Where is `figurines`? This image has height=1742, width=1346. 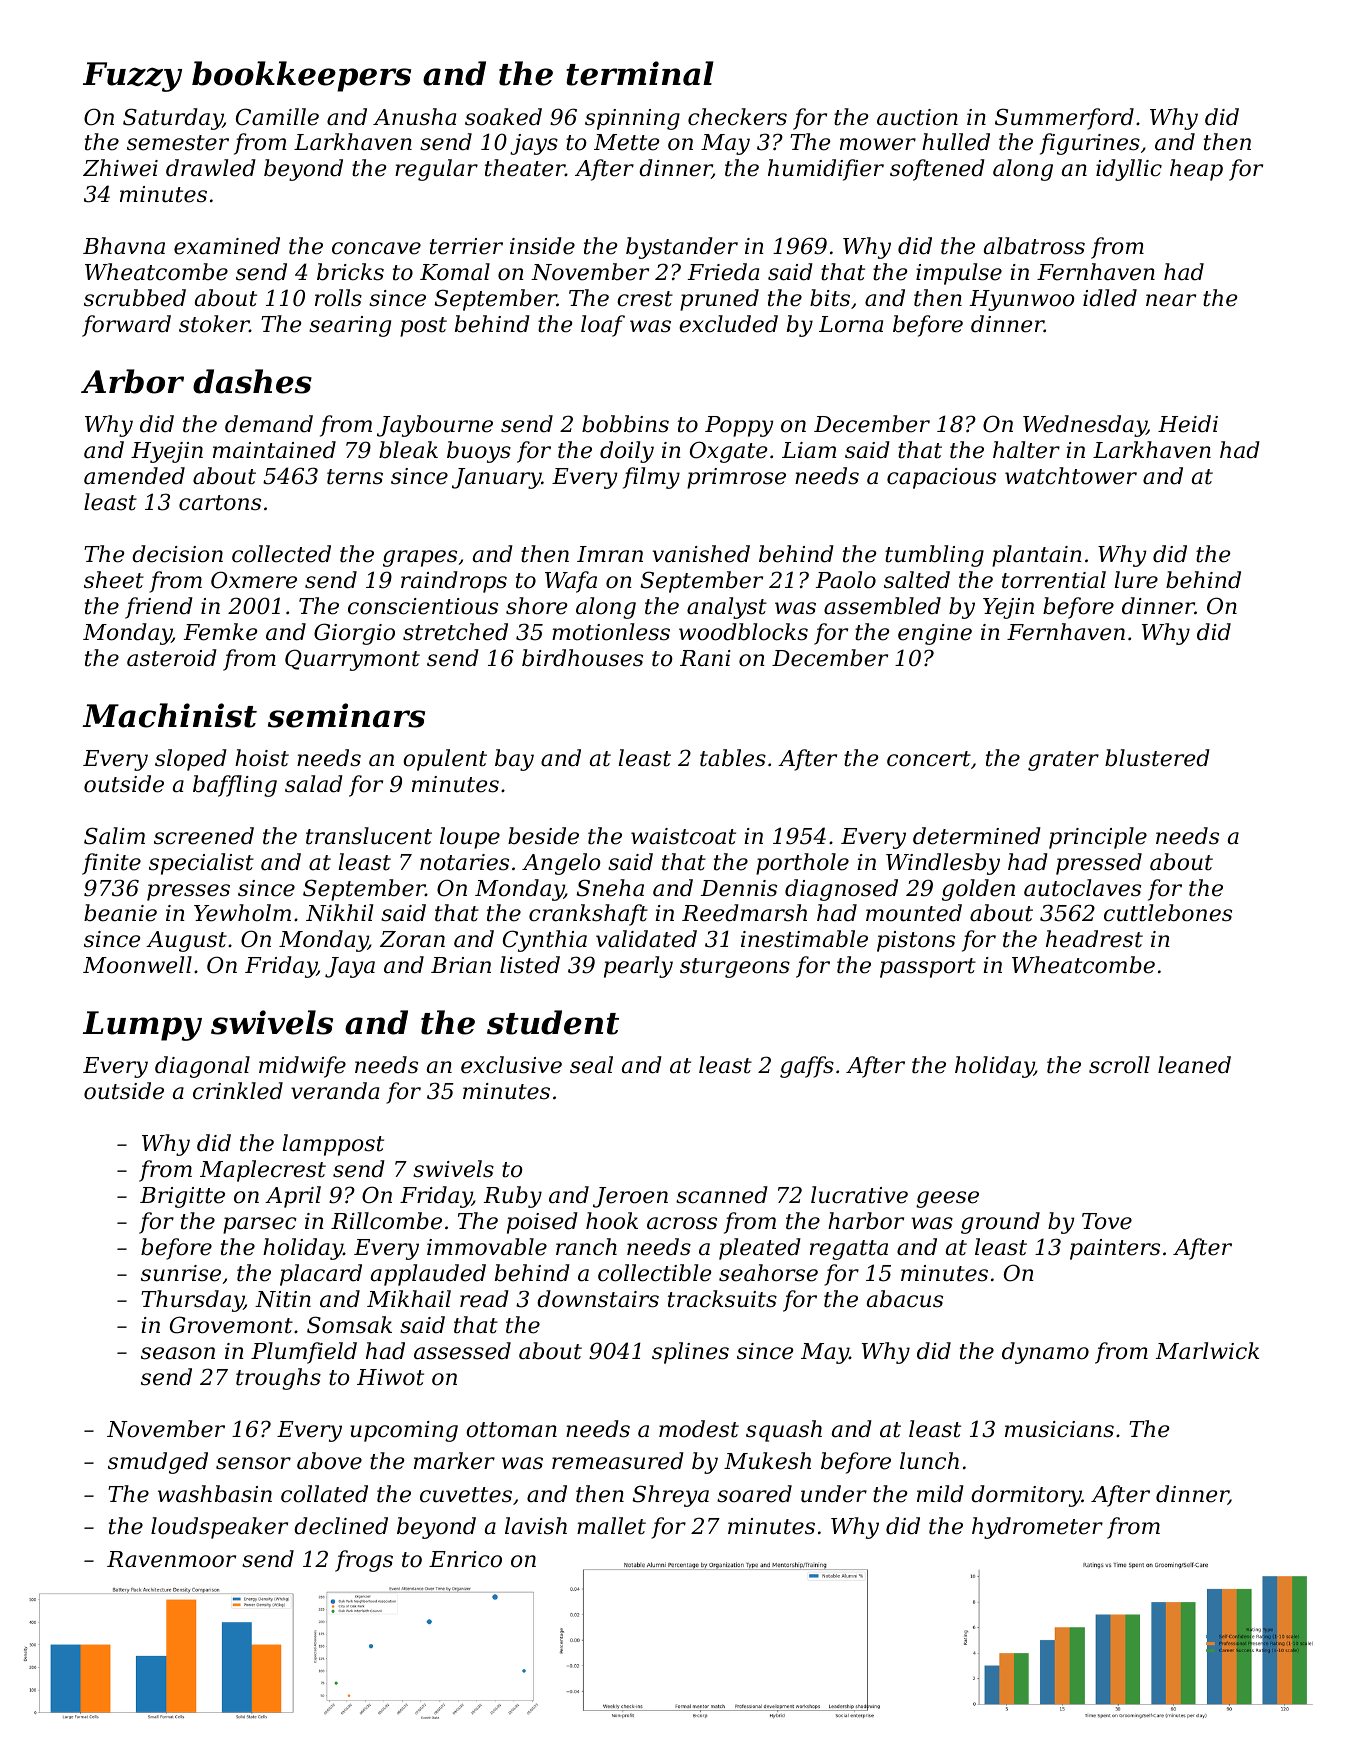 figurines is located at coordinates (1090, 144).
